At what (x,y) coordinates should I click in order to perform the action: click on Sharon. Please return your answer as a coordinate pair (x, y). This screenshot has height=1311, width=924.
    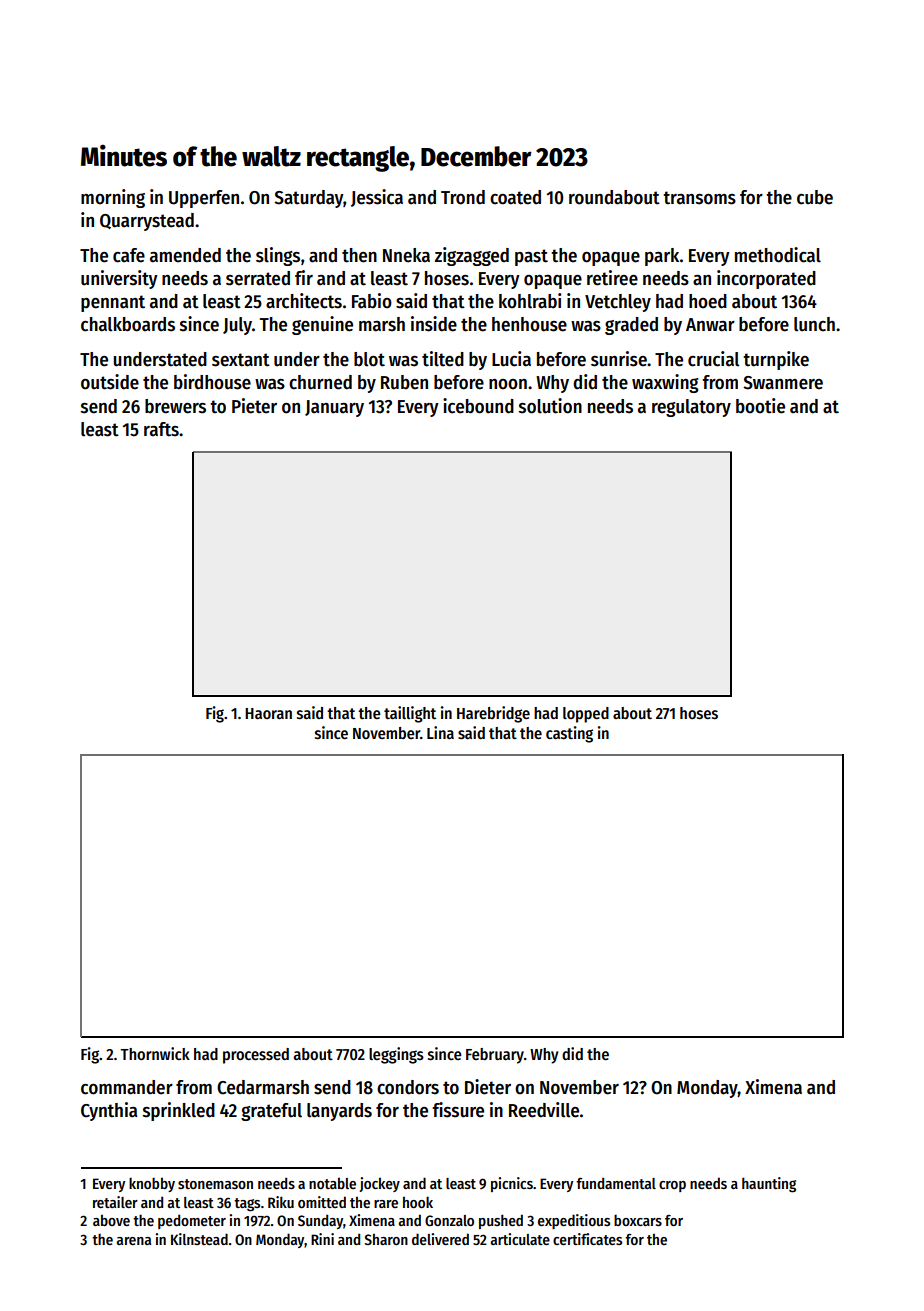
    Looking at the image, I should click on (386, 1239).
